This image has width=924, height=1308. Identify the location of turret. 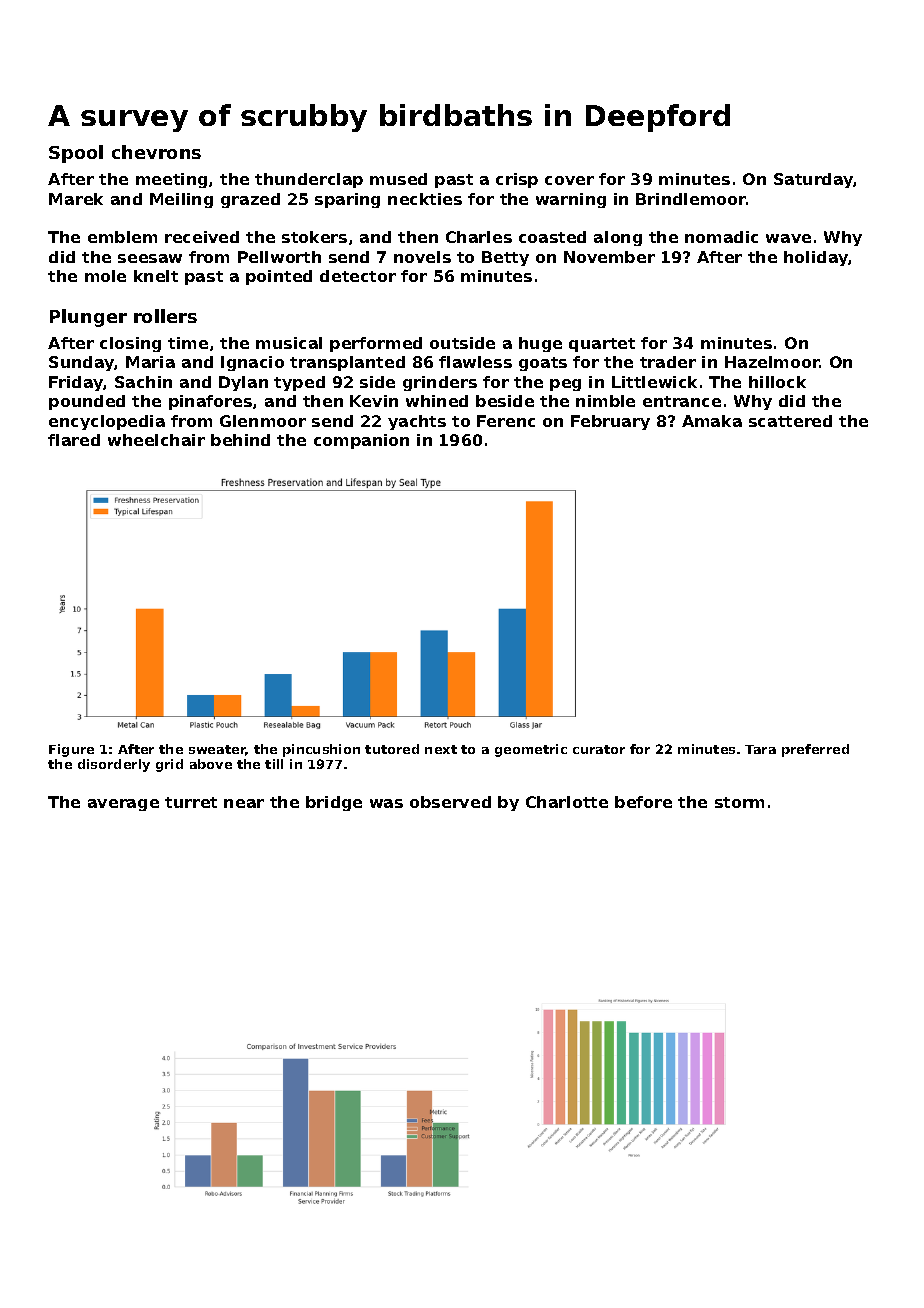
(191, 802).
